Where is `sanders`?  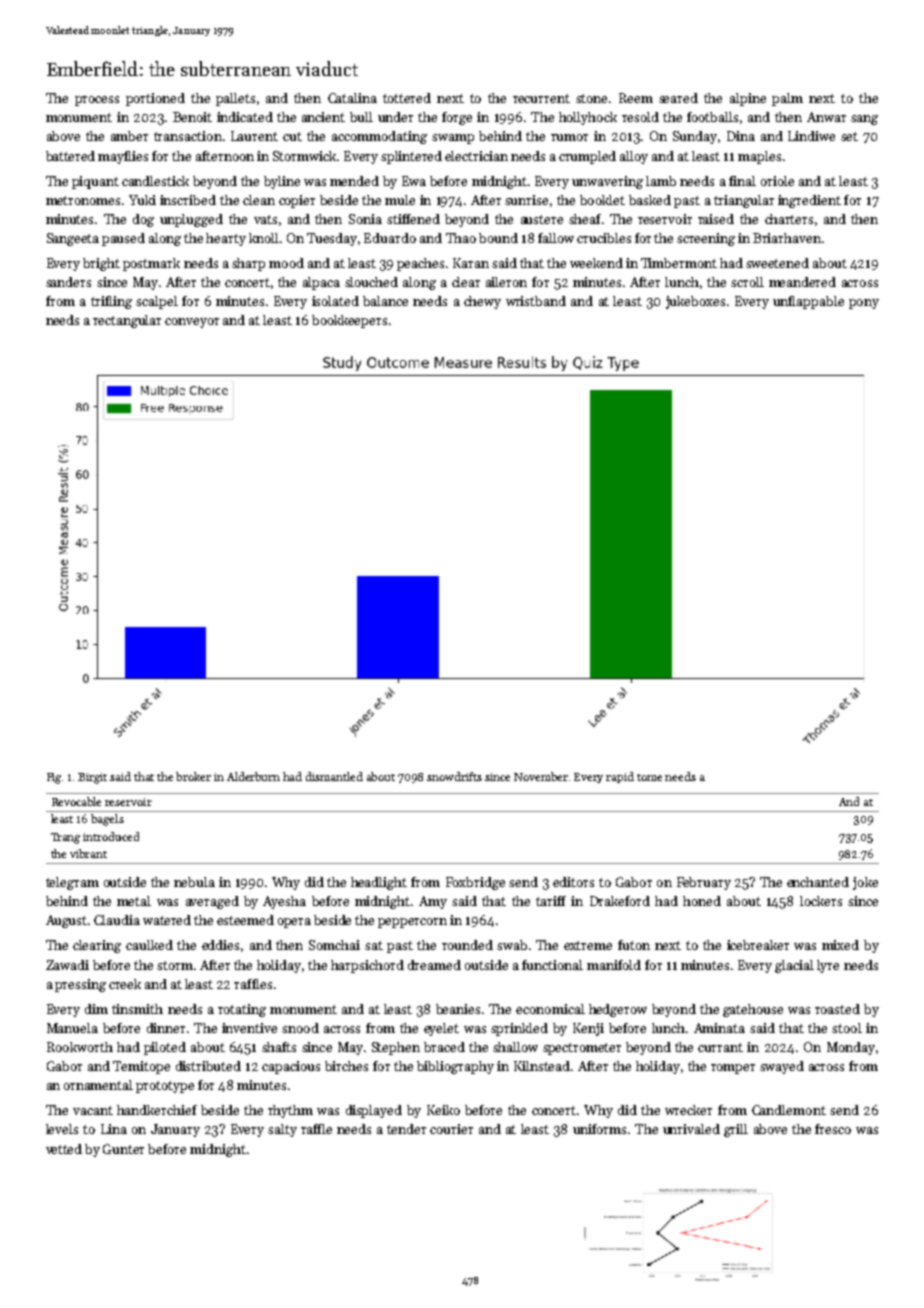
sanders is located at coordinates (68, 282).
